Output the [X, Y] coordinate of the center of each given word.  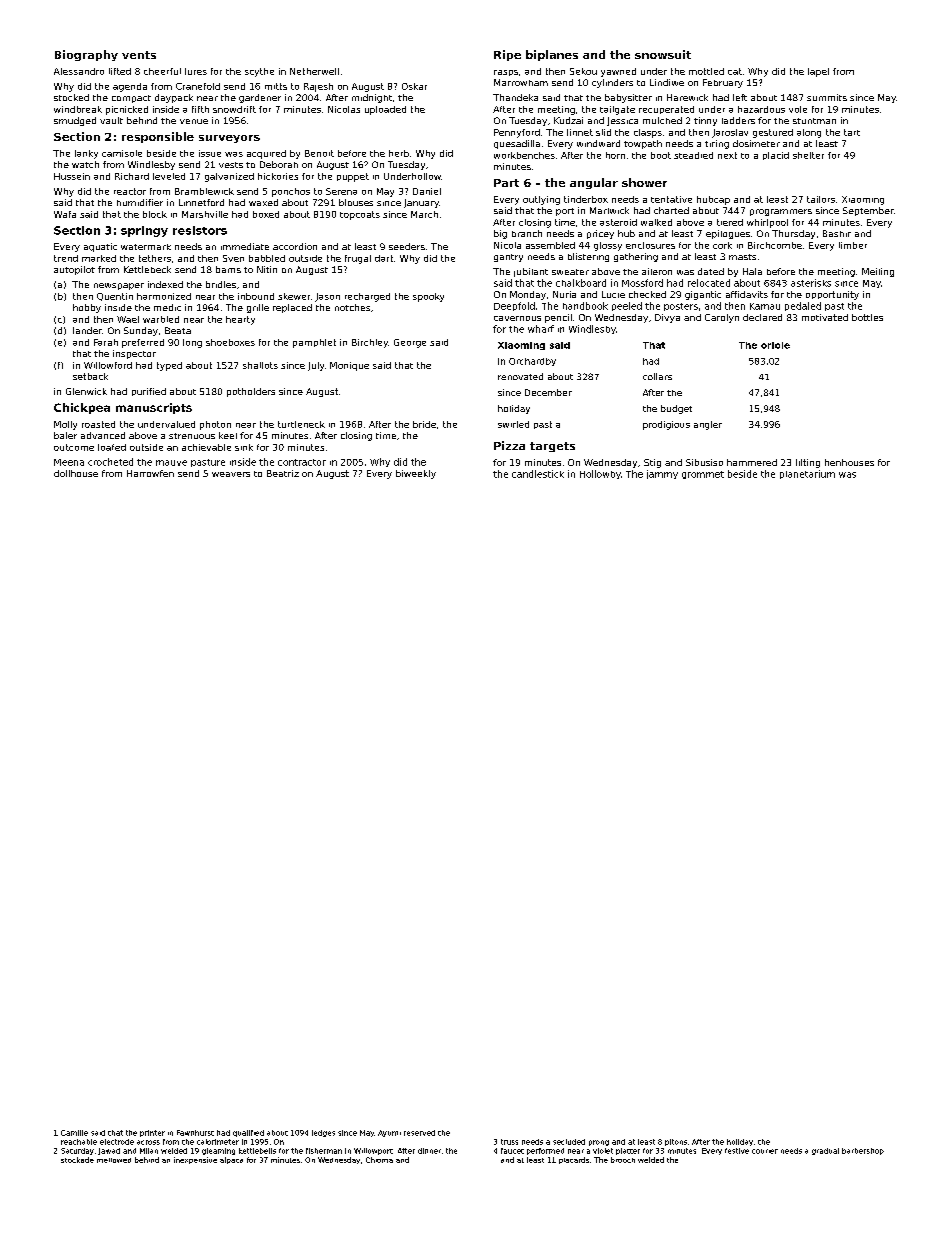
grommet [703, 475]
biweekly [416, 474]
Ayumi [389, 1133]
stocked [71, 97]
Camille [74, 1133]
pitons [676, 1142]
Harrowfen [150, 473]
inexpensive [195, 1160]
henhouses [849, 462]
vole [798, 109]
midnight [372, 98]
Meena [69, 462]
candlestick [538, 474]
